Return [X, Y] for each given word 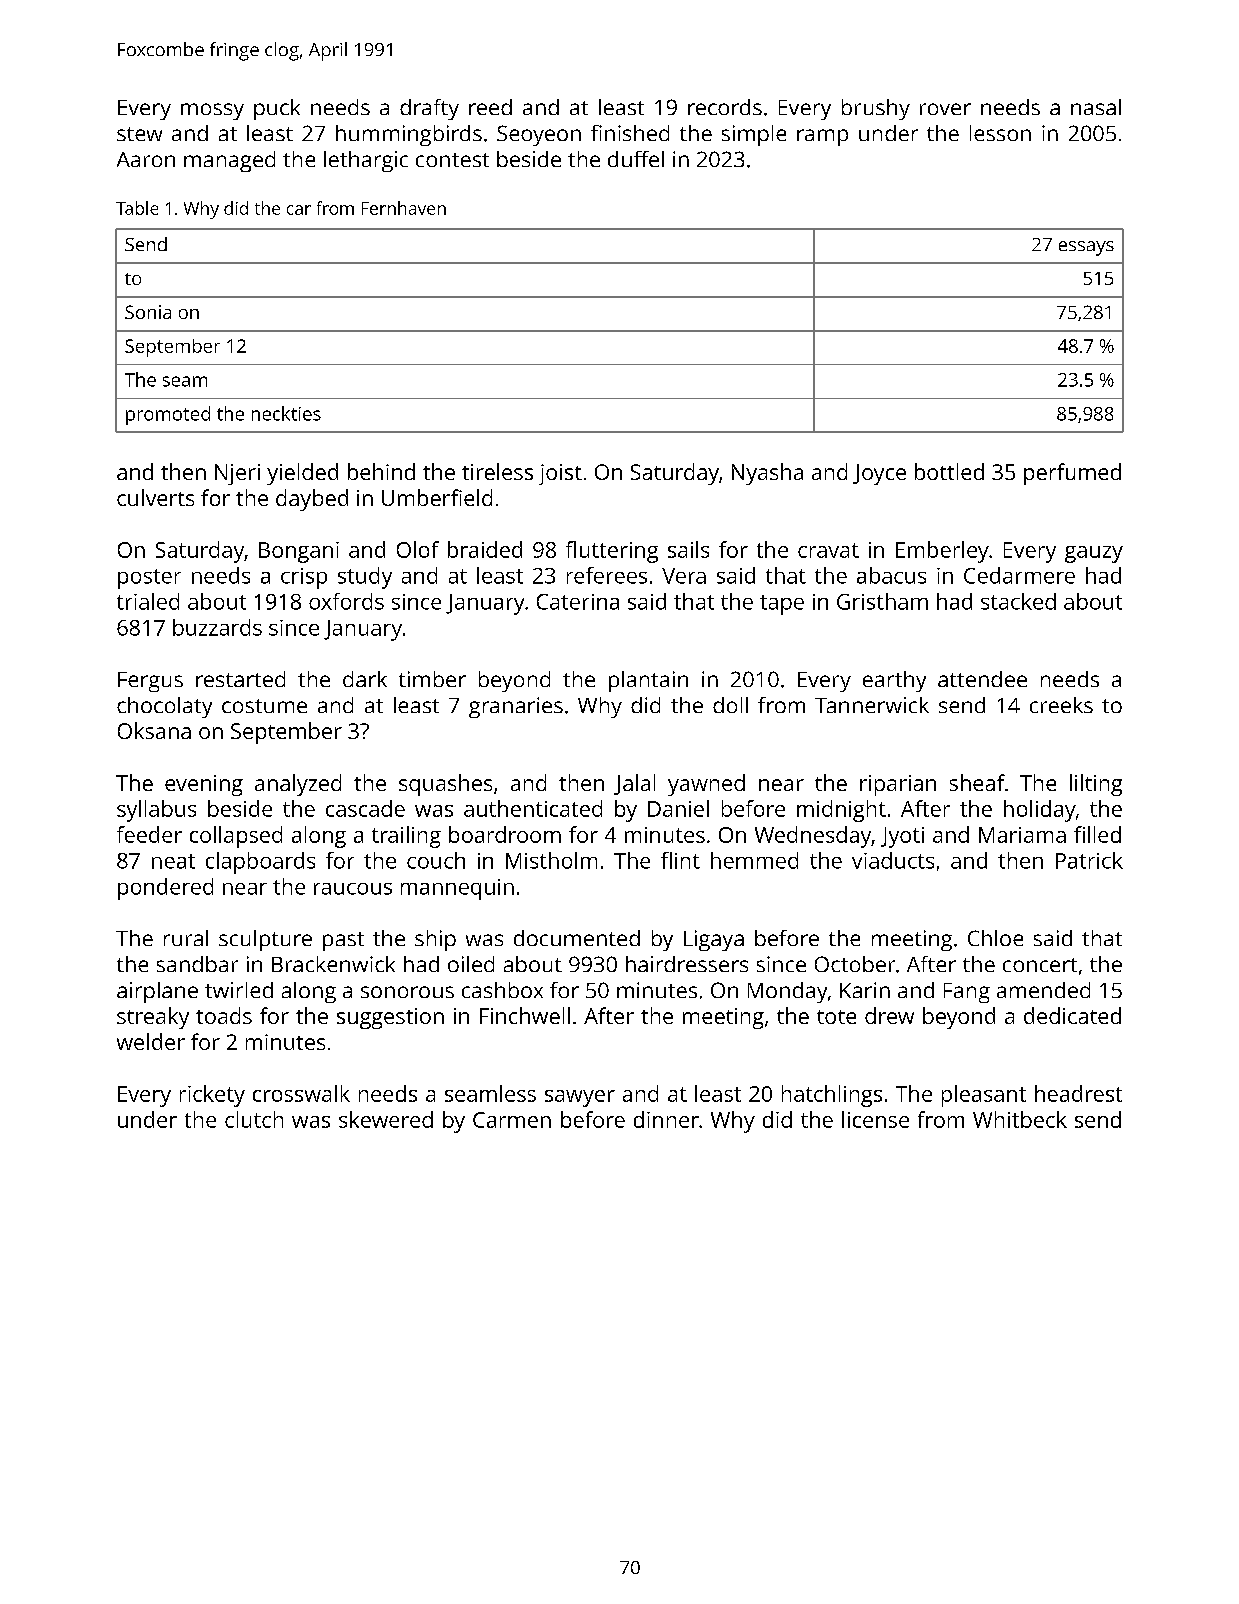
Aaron [146, 159]
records [725, 107]
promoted [168, 415]
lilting [1096, 785]
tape [782, 605]
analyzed [298, 785]
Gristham [882, 601]
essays [1086, 248]
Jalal [634, 784]
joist [560, 474]
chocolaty [164, 707]
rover [945, 109]
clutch [254, 1119]
